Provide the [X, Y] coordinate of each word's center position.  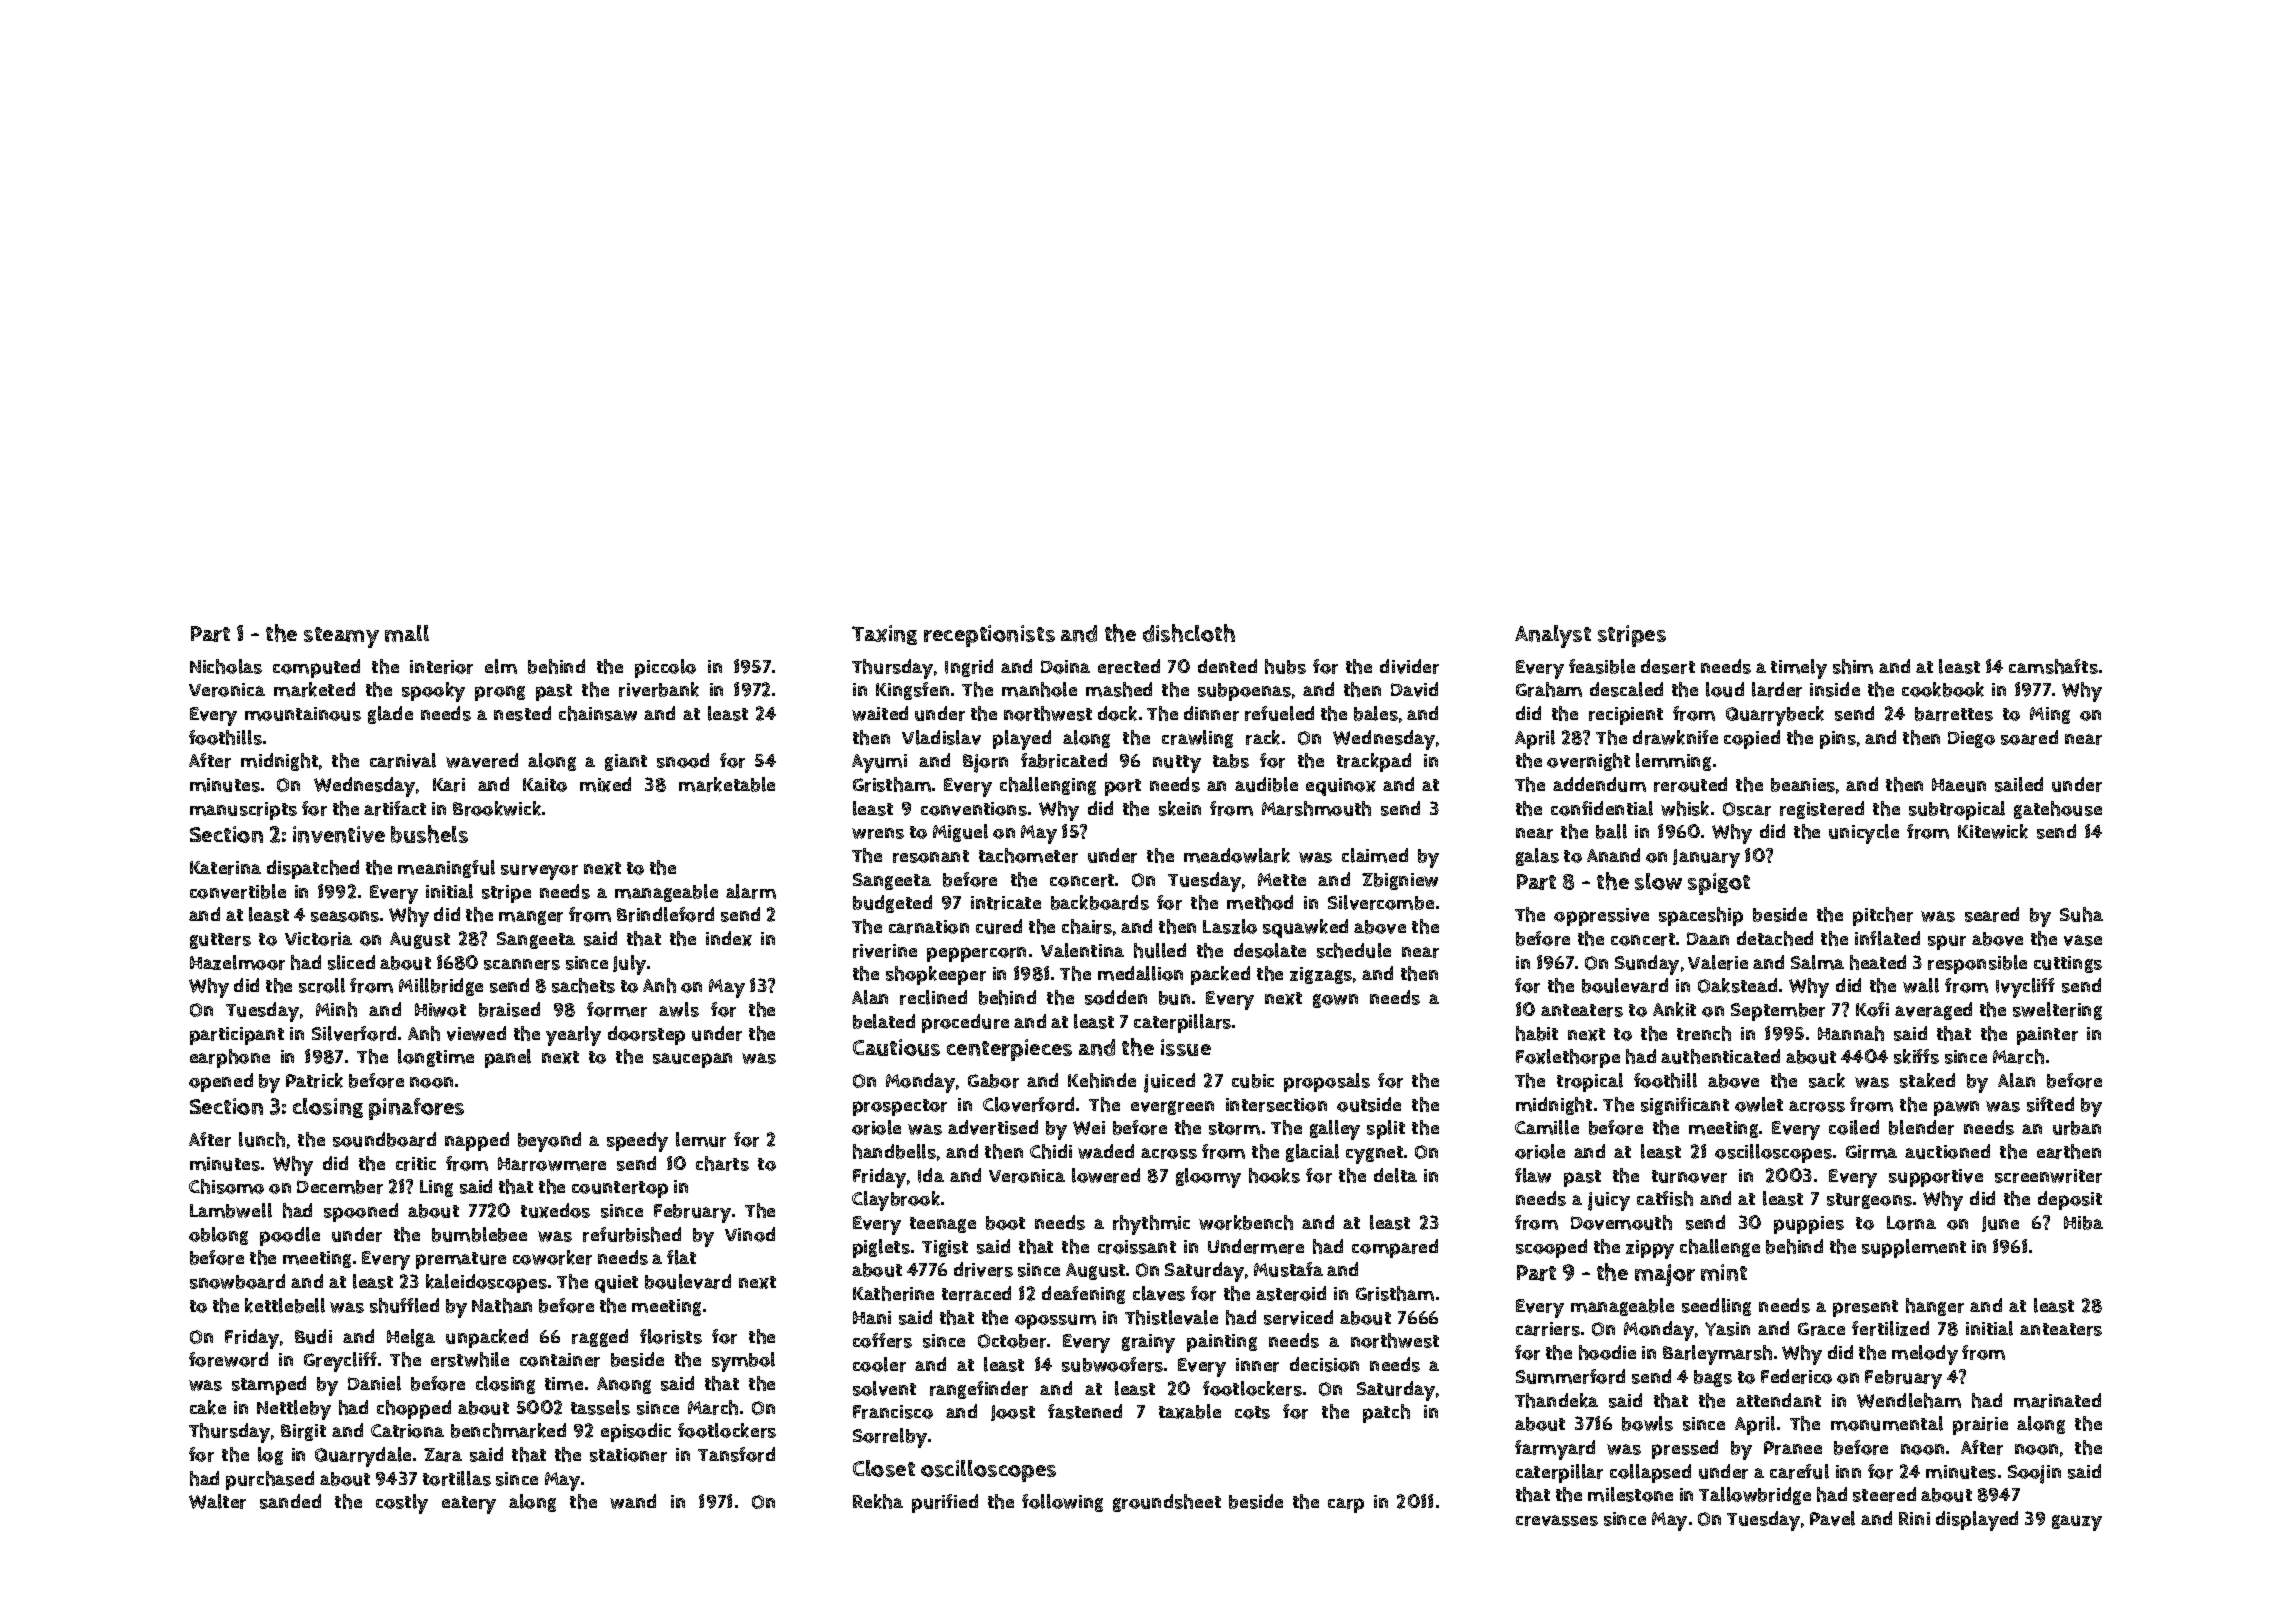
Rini [1914, 1518]
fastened [1085, 1411]
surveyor [539, 872]
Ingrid [969, 668]
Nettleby [294, 1410]
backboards [1100, 902]
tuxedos [555, 1210]
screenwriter [2048, 1176]
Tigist [945, 1248]
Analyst [1553, 636]
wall [1921, 985]
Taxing [884, 635]
